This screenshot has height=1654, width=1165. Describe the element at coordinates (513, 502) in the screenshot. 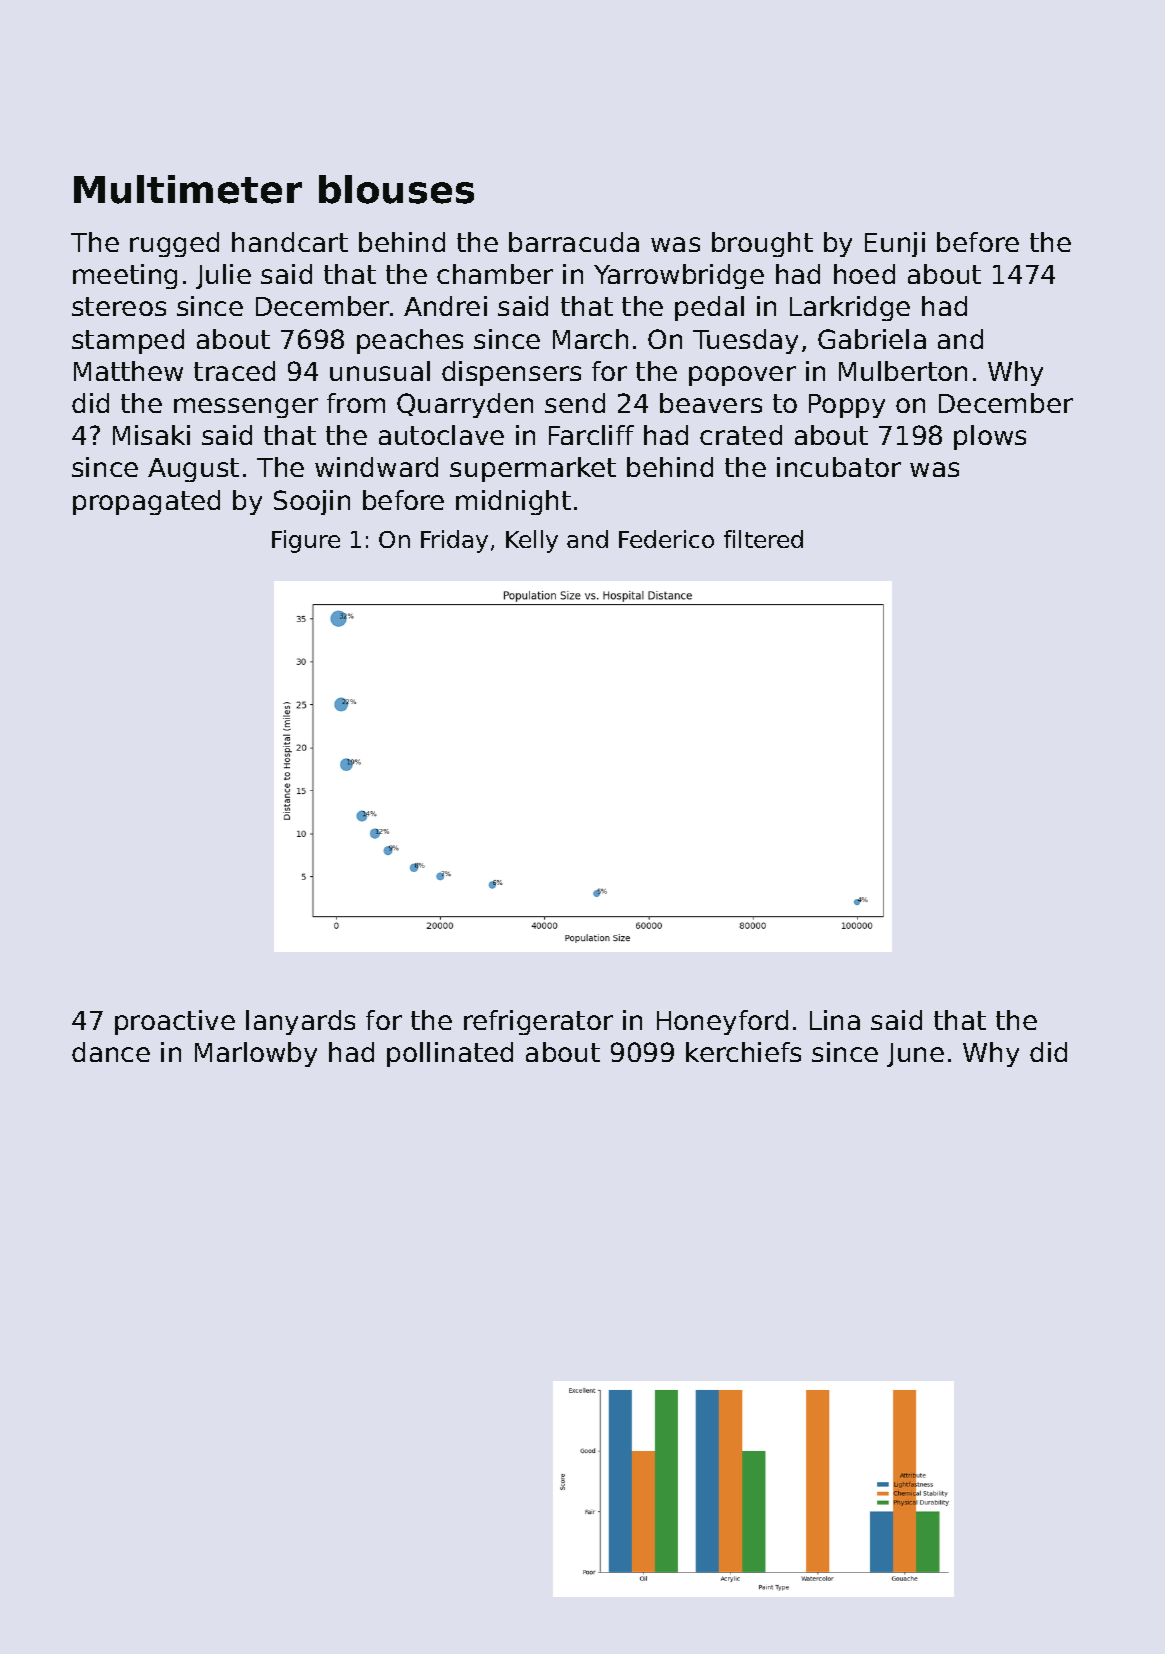

I see `midnight` at that location.
